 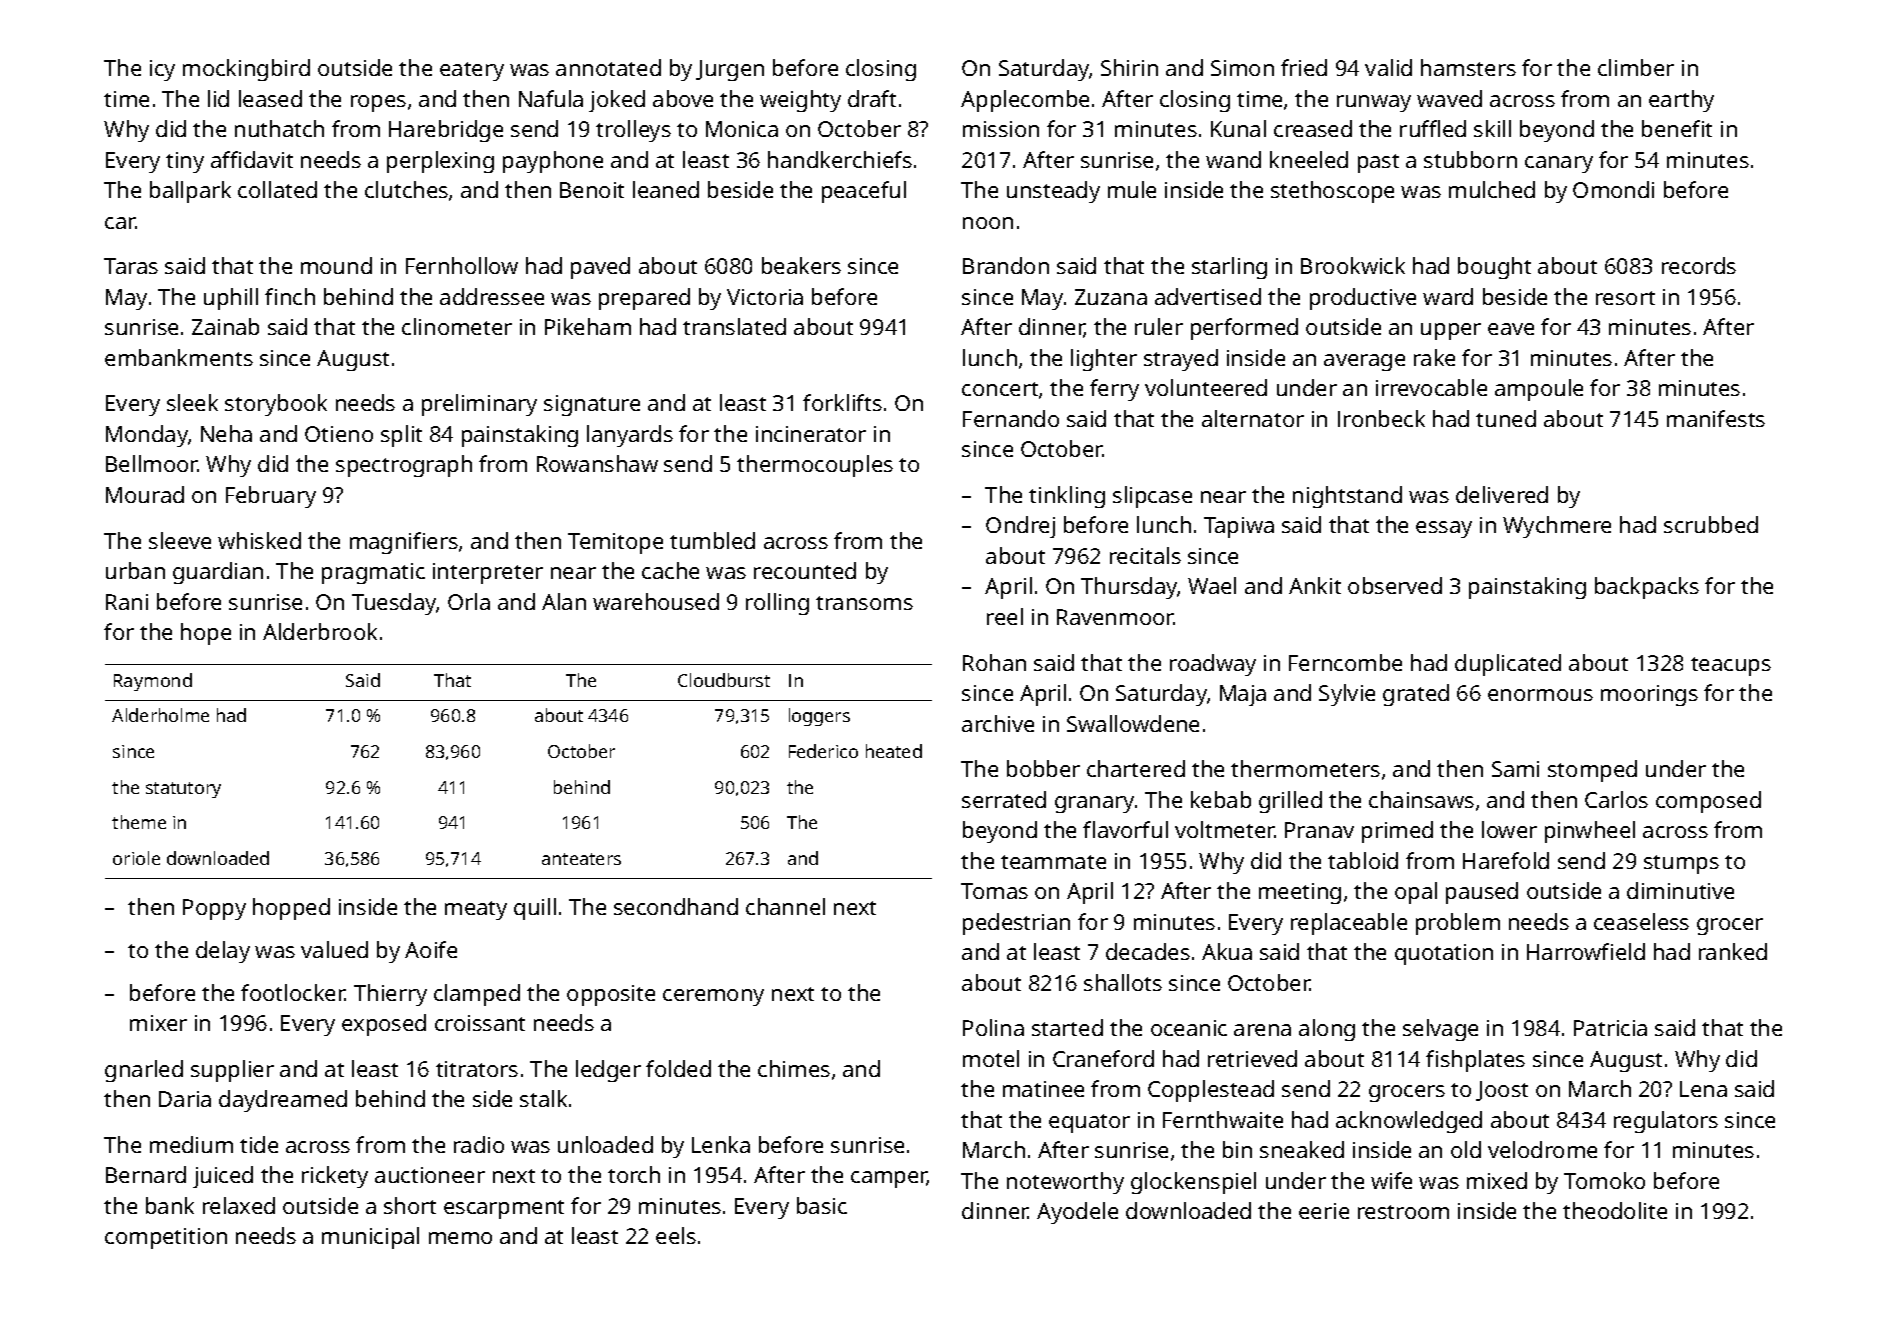 I want to click on retrieved, so click(x=1252, y=1058).
